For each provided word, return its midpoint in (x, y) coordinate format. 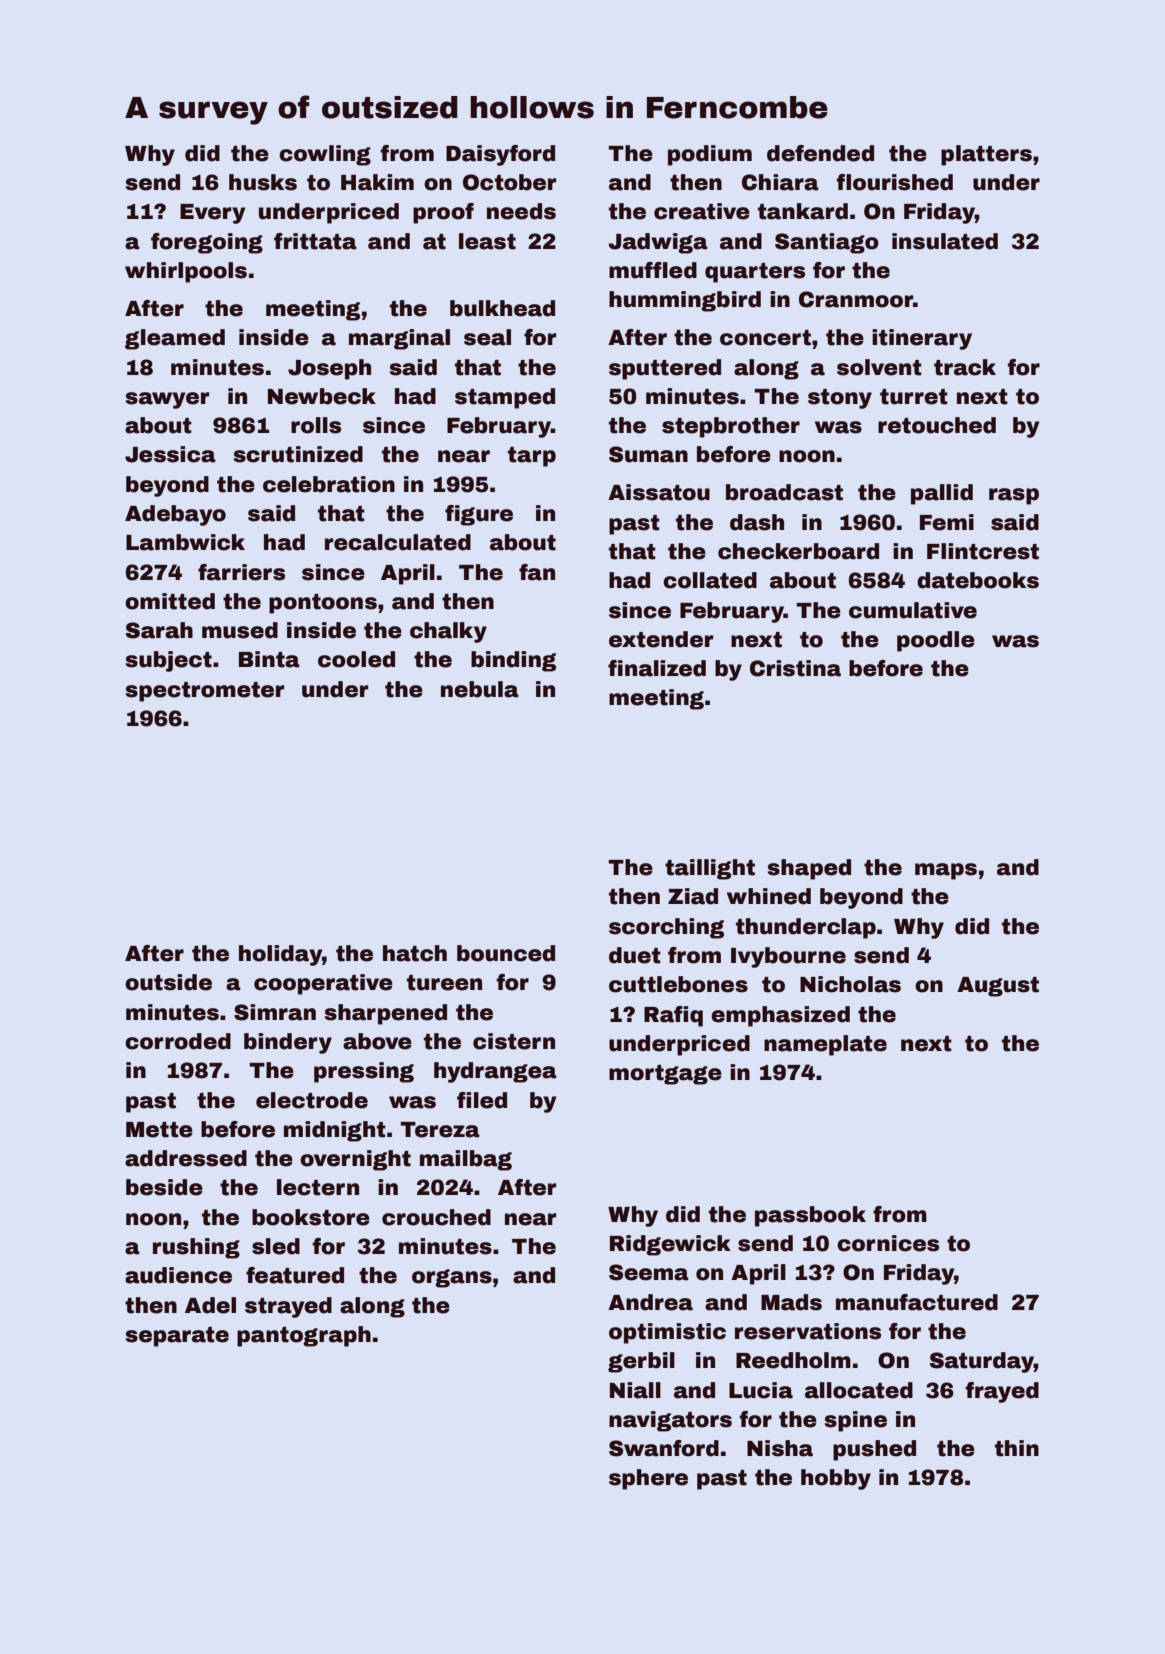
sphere (648, 1479)
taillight (710, 869)
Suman (648, 454)
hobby (836, 1479)
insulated (945, 241)
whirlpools (186, 272)
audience (178, 1275)
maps (946, 871)
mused (240, 630)
